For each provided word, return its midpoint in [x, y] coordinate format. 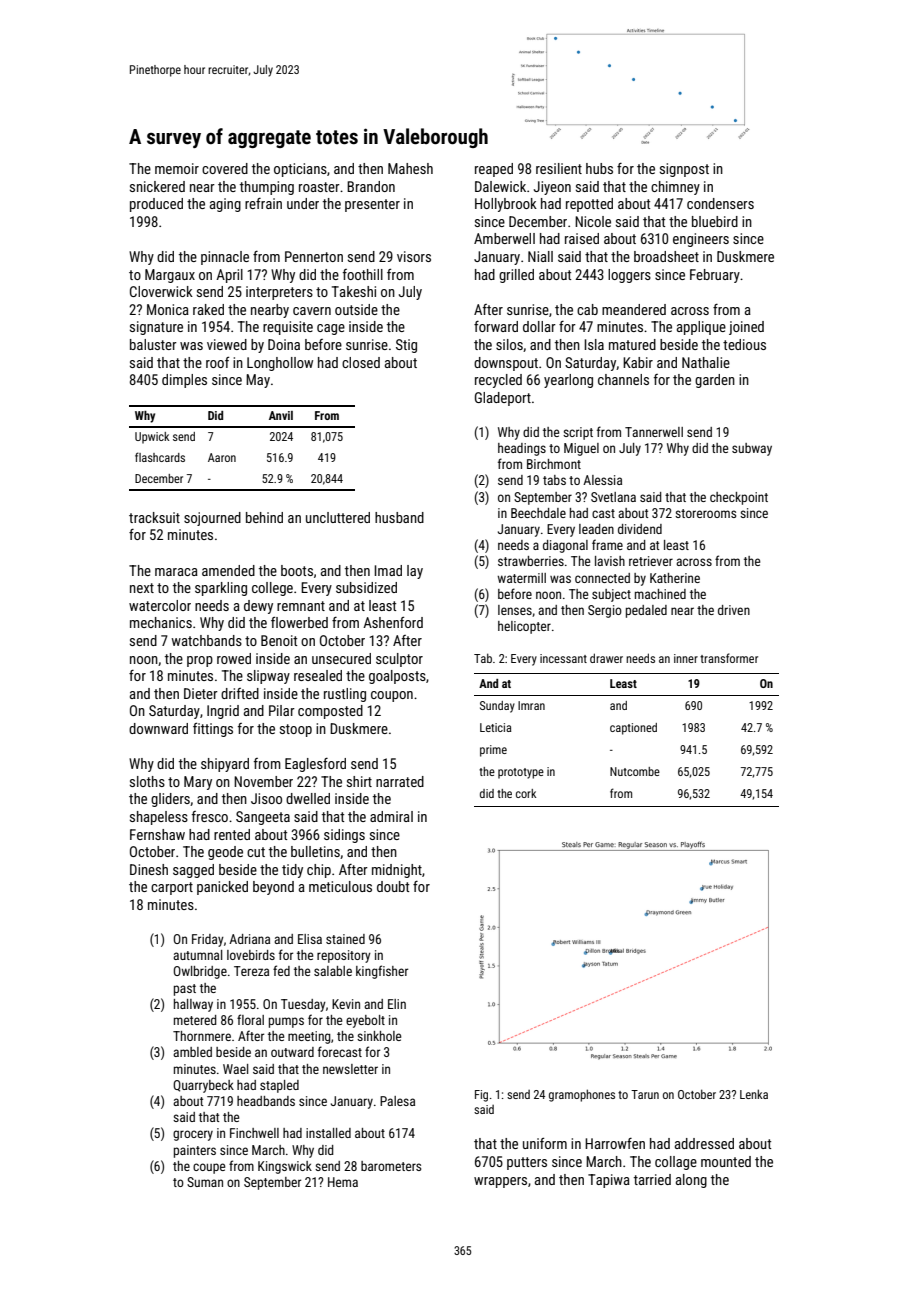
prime [493, 751]
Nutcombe [635, 771]
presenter [372, 205]
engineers [701, 240]
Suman [205, 1182]
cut [256, 852]
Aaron [222, 457]
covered [225, 168]
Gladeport [503, 399]
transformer [729, 658]
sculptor [399, 660]
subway [752, 449]
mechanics [161, 622]
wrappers [500, 1182]
